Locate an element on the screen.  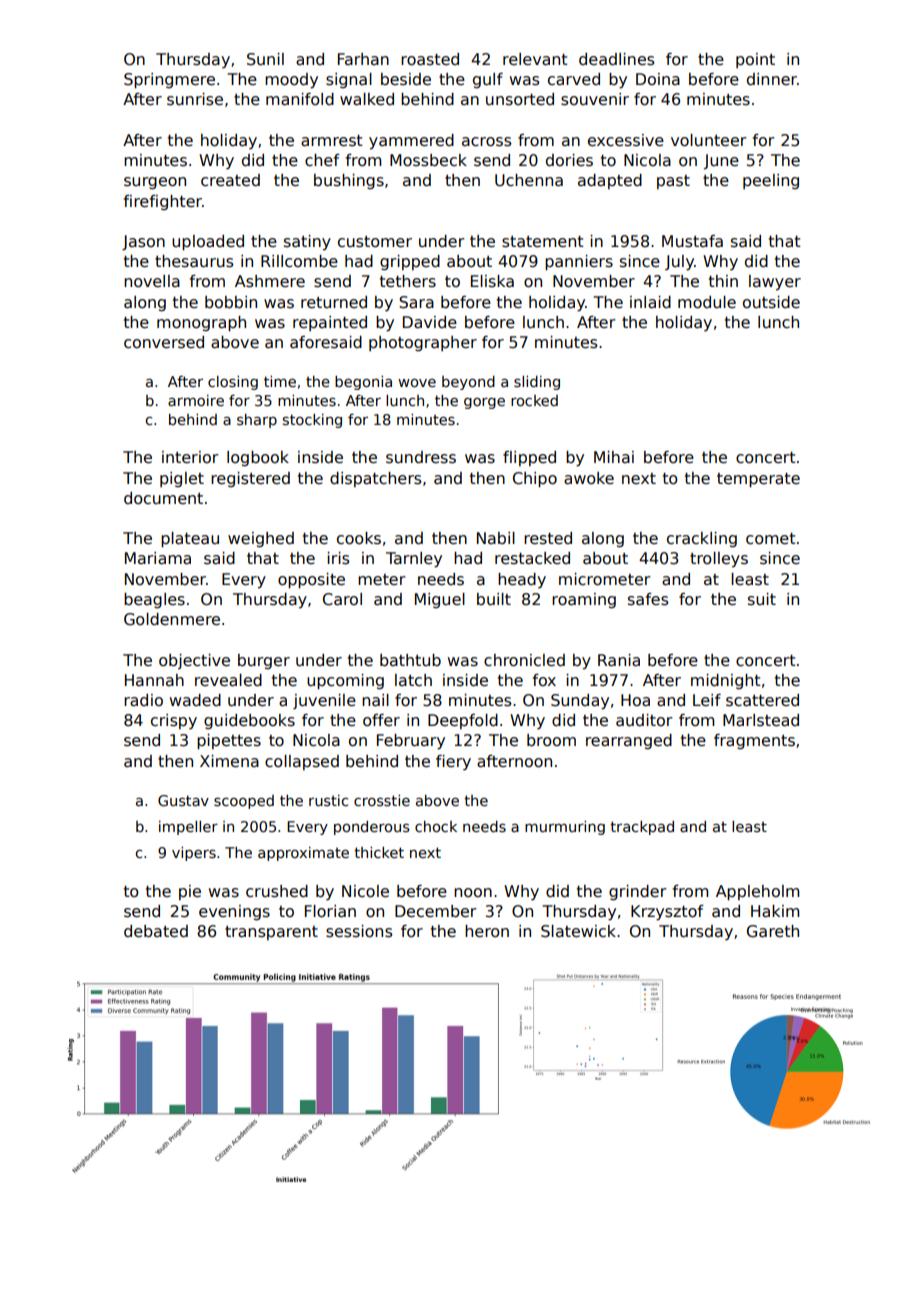
Springmere is located at coordinates (169, 80).
